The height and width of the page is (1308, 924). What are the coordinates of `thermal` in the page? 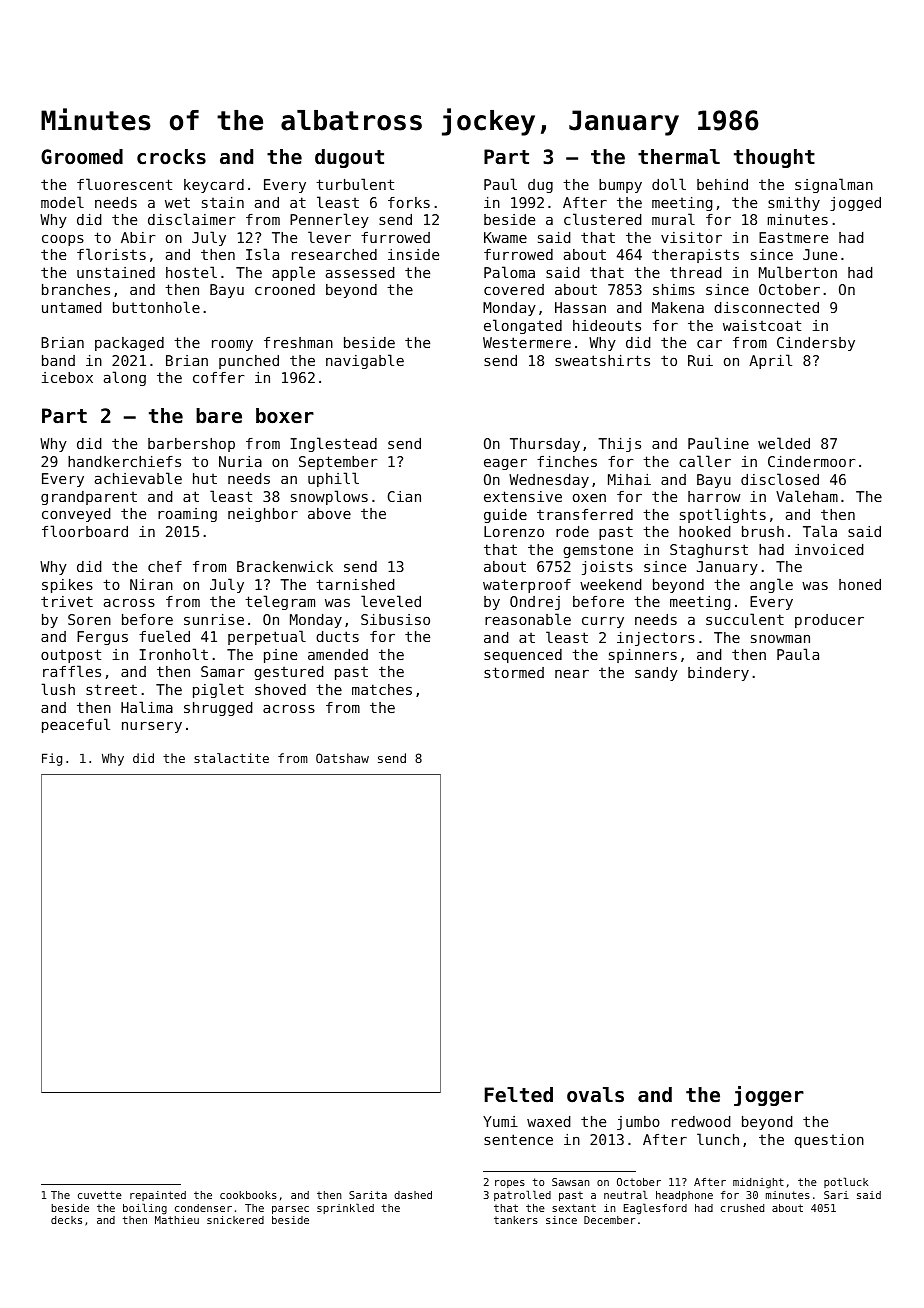 It's located at (679, 157).
